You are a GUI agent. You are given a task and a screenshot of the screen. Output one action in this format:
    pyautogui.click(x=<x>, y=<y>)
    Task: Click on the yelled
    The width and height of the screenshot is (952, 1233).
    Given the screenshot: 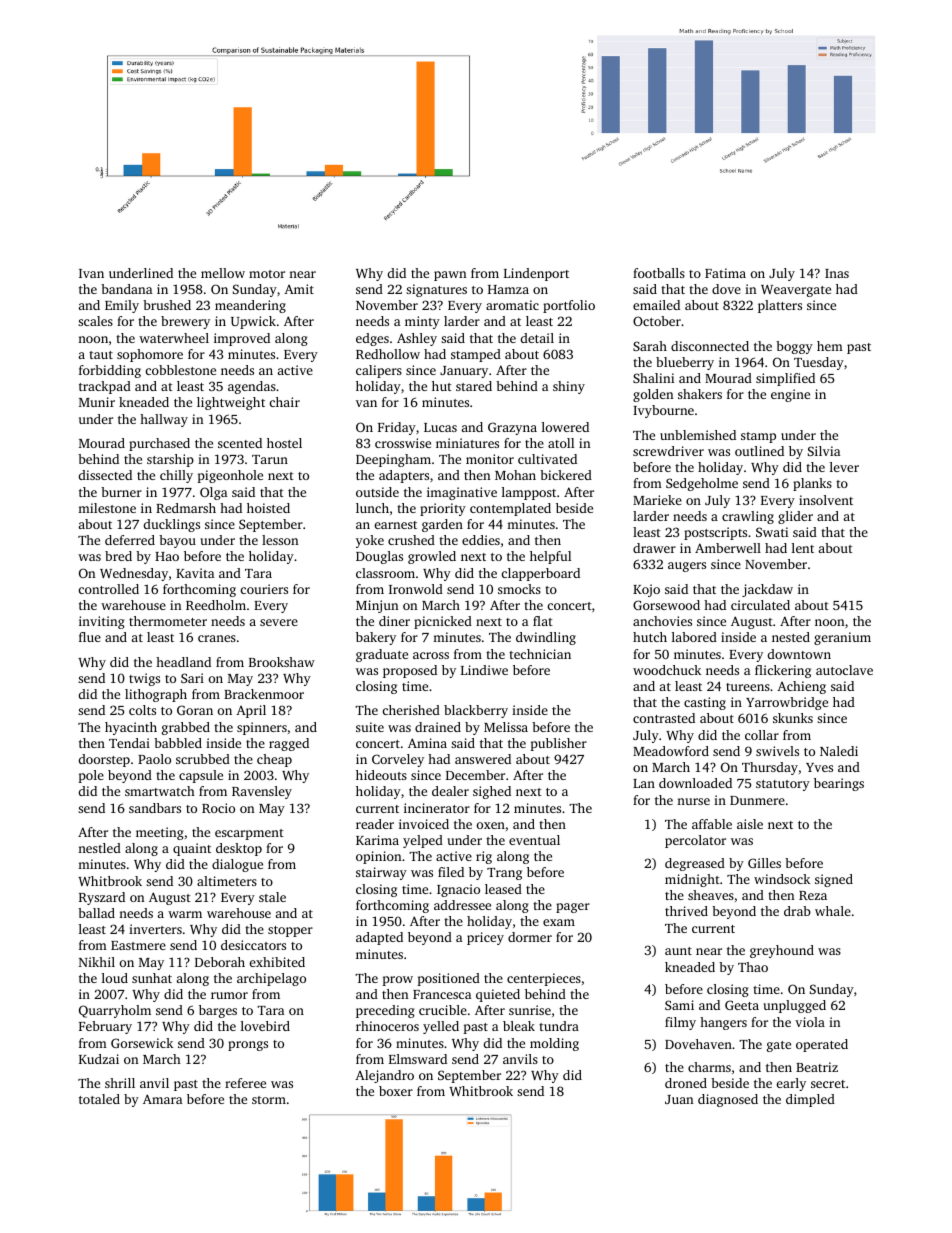 What is the action you would take?
    pyautogui.click(x=441, y=1027)
